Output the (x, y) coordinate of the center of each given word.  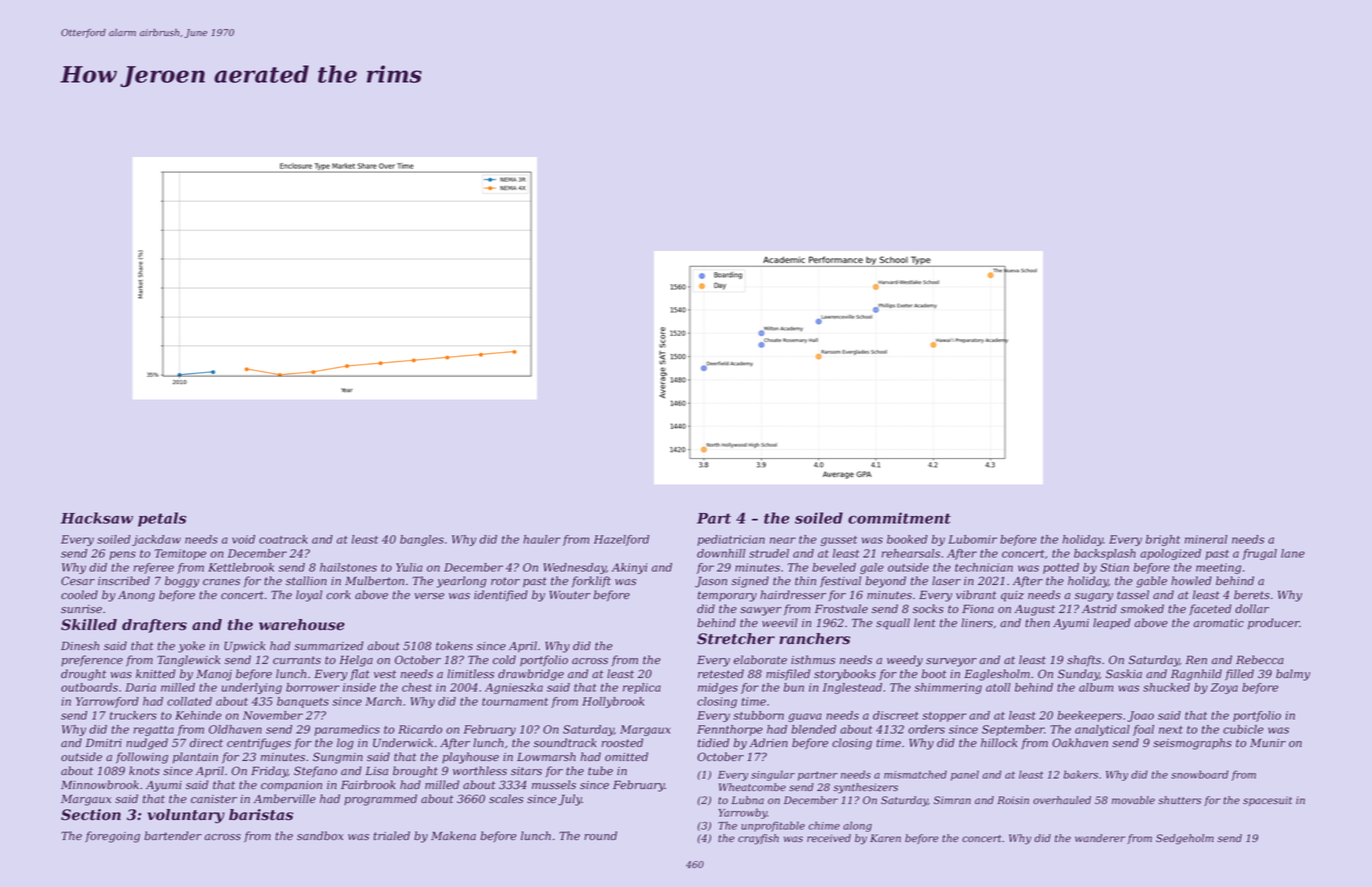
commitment (899, 518)
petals (162, 519)
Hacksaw (97, 518)
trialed (391, 836)
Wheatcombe (752, 787)
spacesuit (1267, 801)
